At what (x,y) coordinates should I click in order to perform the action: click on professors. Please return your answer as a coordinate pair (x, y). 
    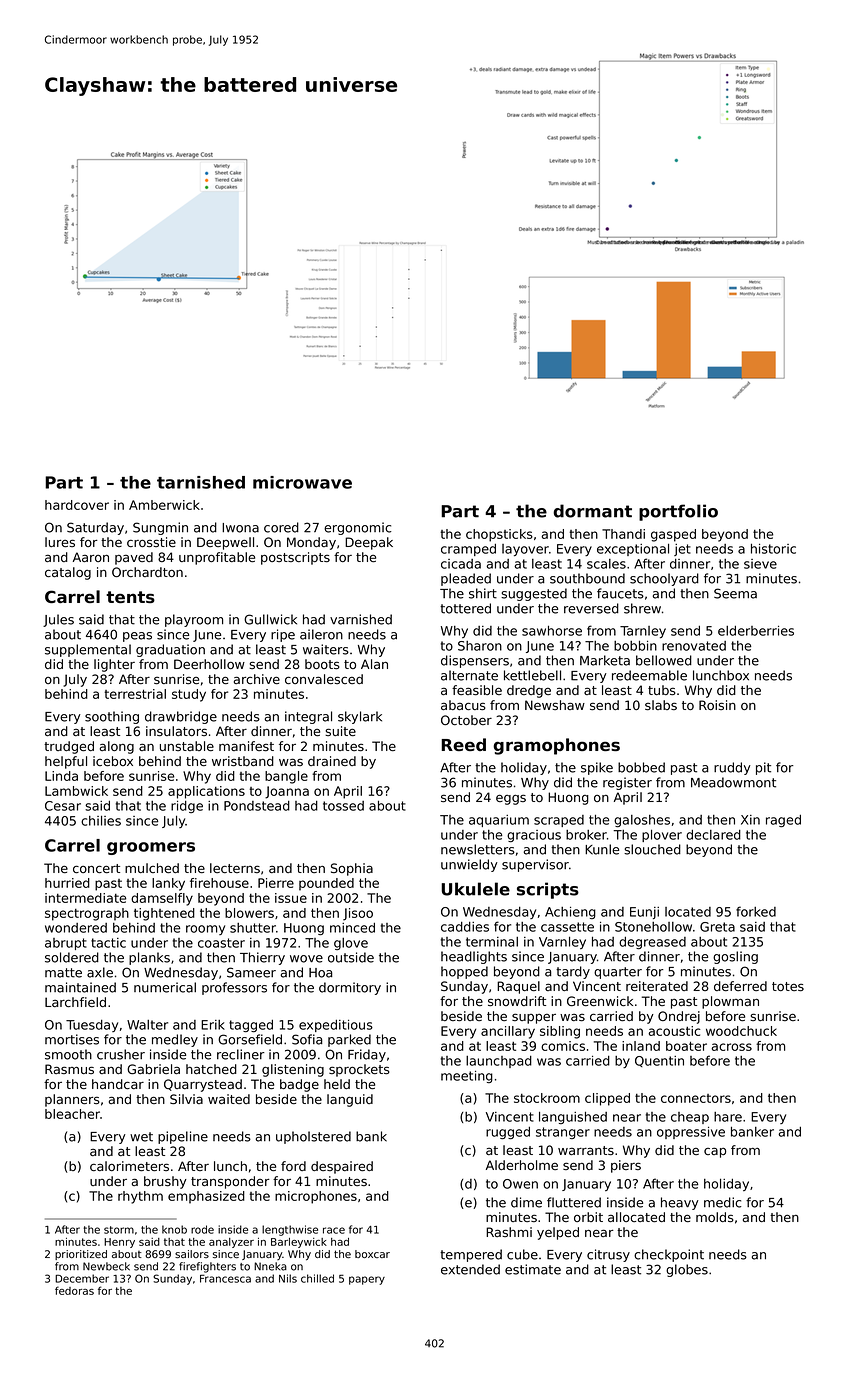
    Looking at the image, I should click on (234, 988).
